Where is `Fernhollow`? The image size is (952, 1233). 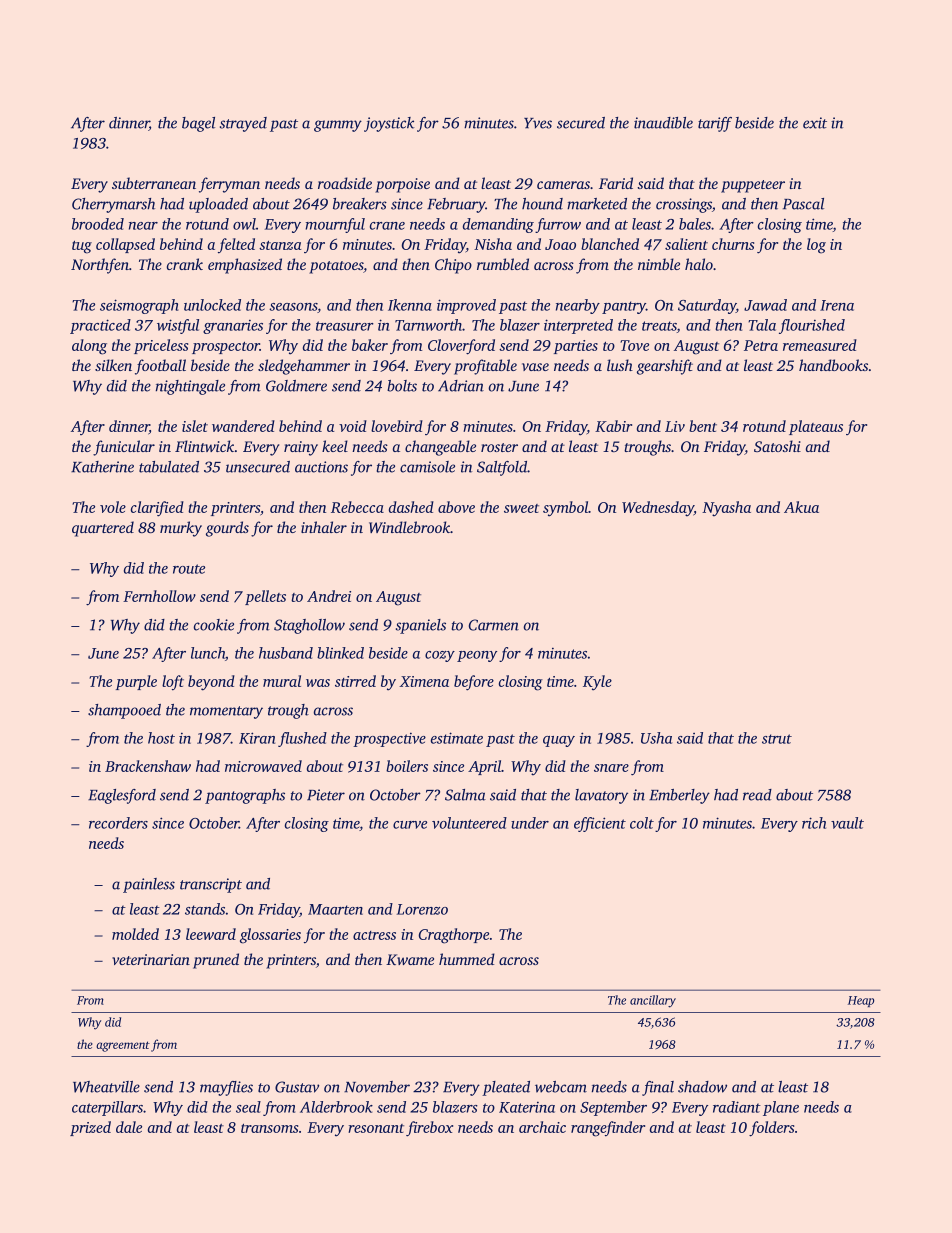
Fernhollow is located at coordinates (159, 596).
